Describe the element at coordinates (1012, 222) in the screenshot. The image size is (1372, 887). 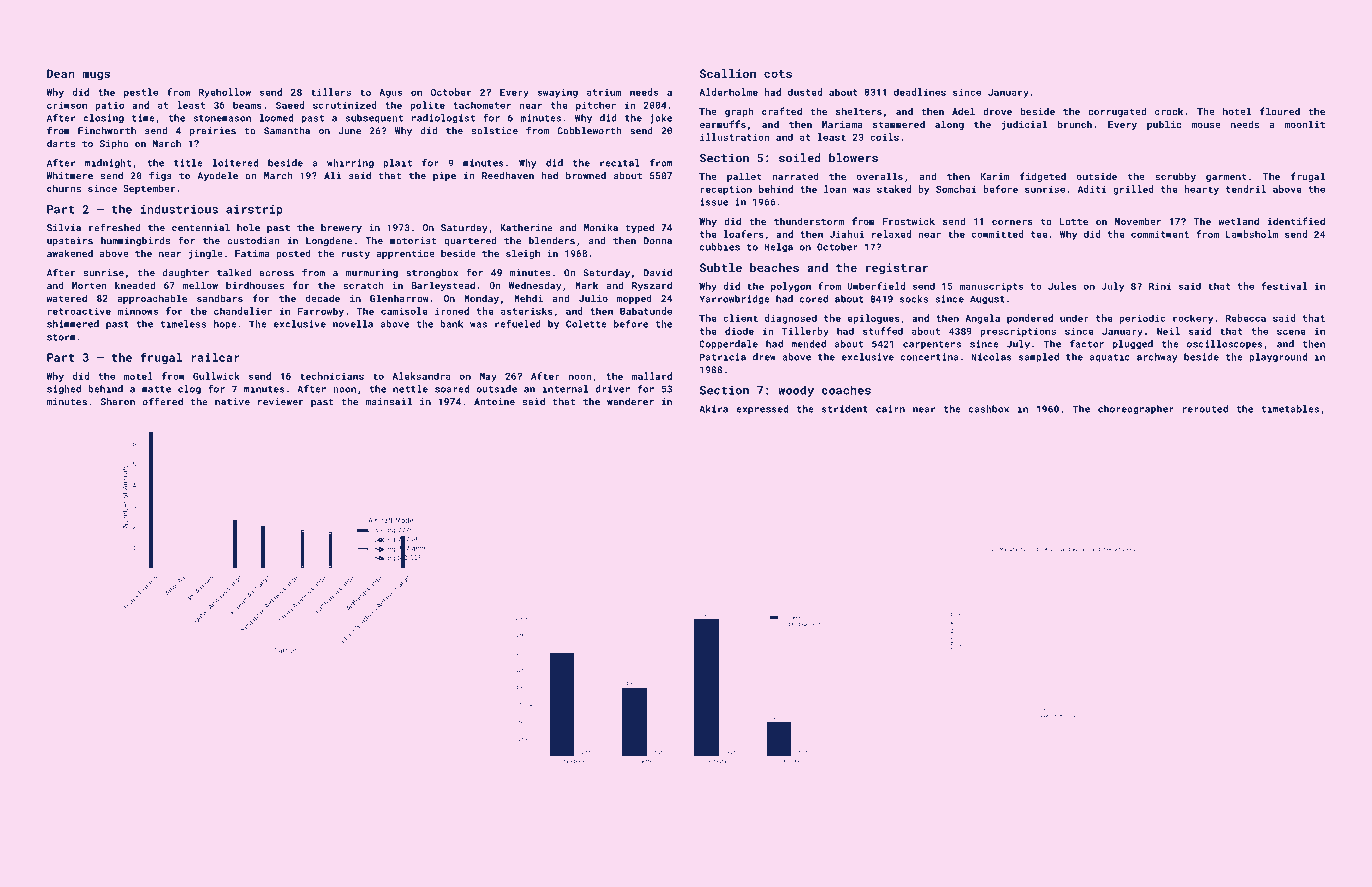
I see `corners` at that location.
